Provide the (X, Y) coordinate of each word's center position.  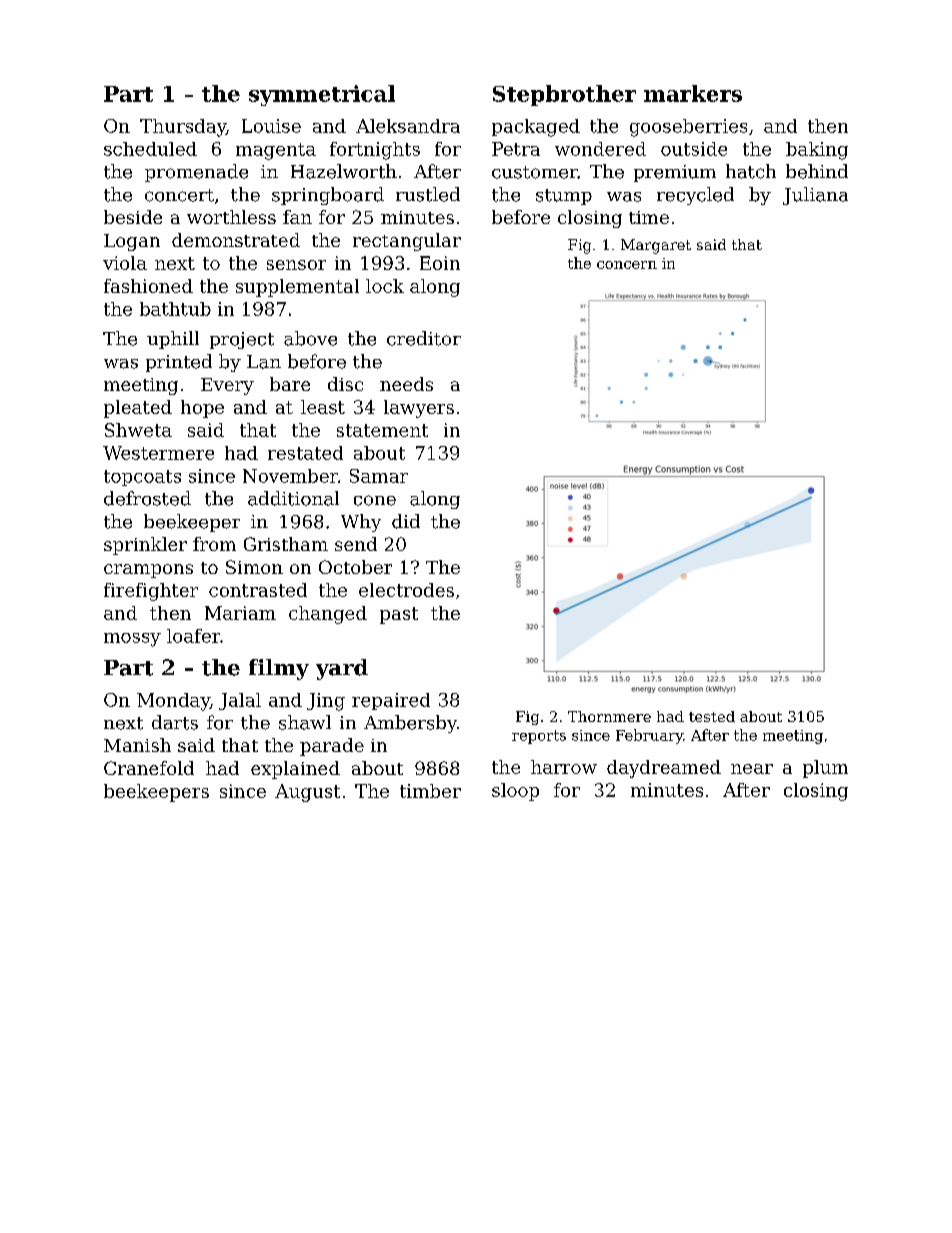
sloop (515, 792)
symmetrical (322, 95)
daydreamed (664, 769)
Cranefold (149, 768)
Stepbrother (564, 95)
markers (693, 93)
